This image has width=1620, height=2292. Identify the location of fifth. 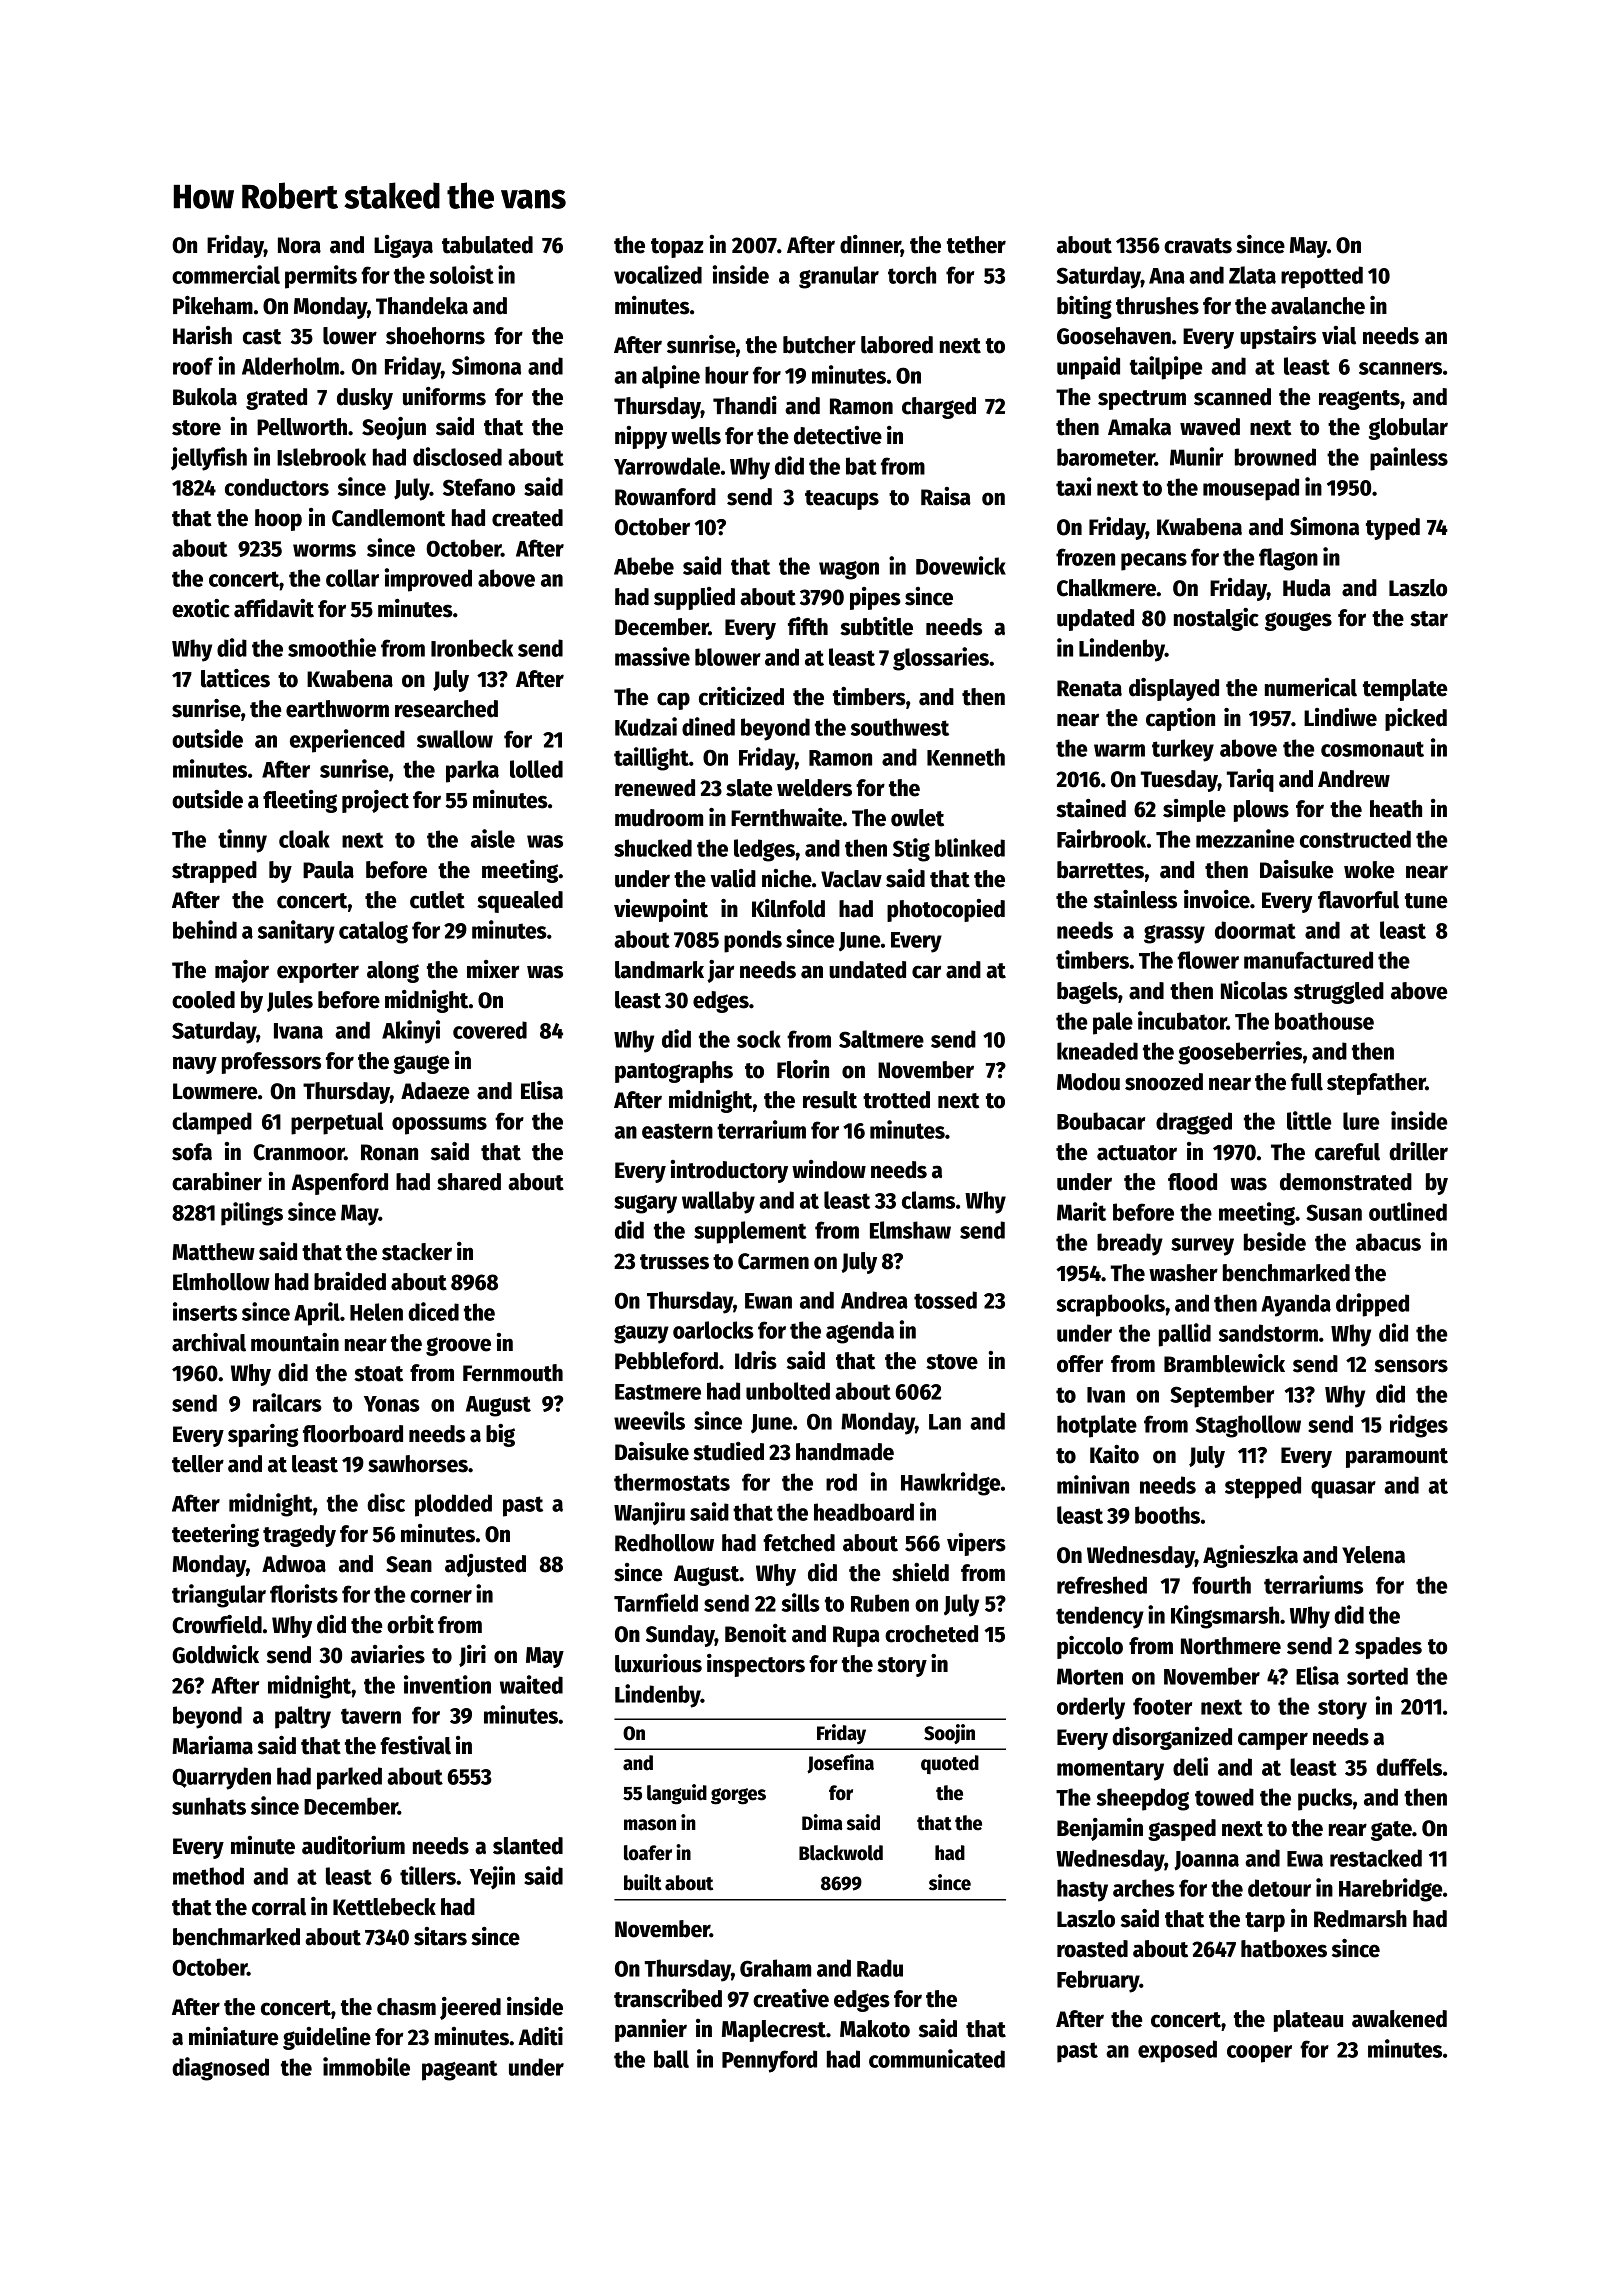
(808, 626).
